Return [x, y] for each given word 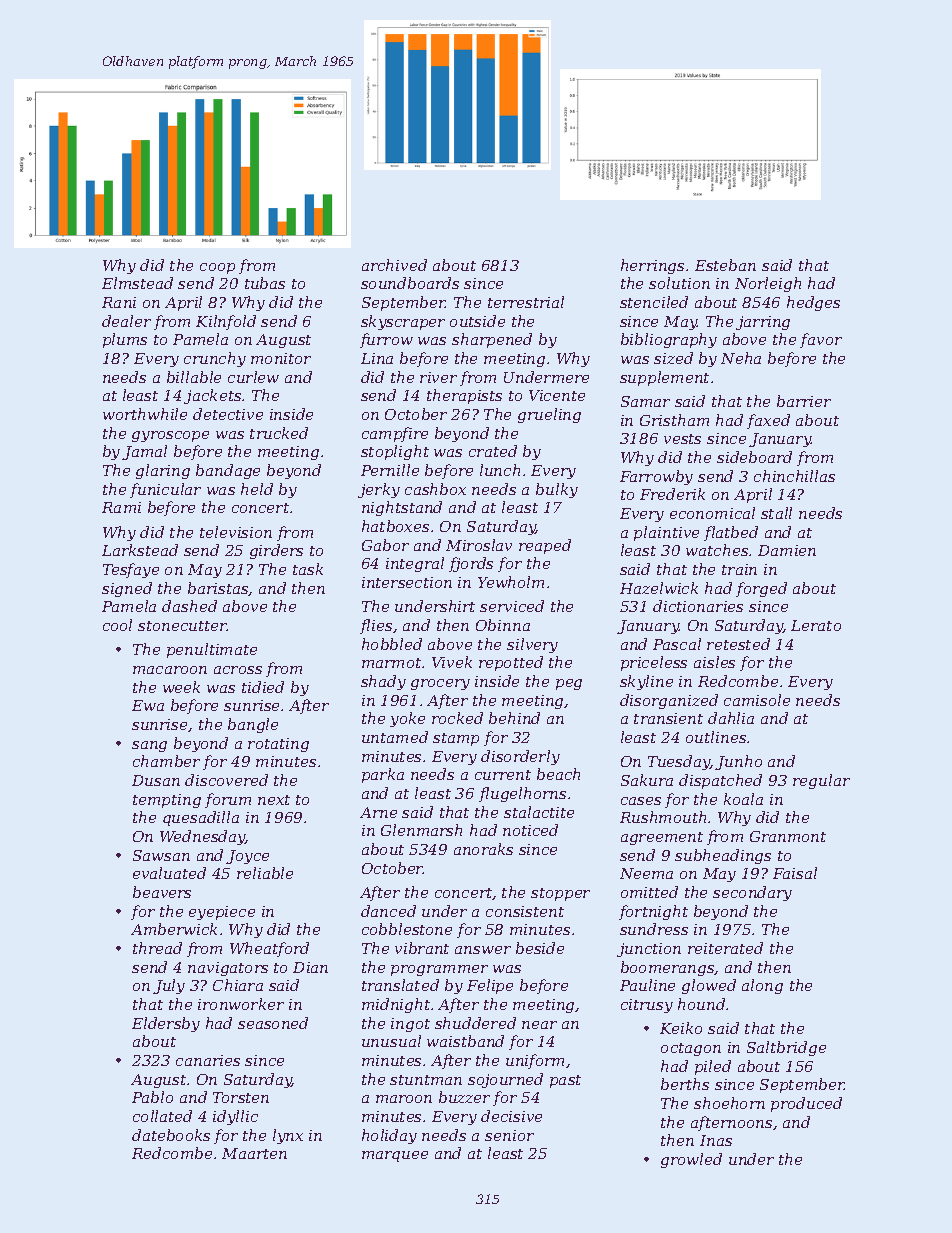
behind [514, 718]
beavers [162, 892]
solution [679, 283]
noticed [530, 830]
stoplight [395, 452]
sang [149, 746]
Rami [121, 507]
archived [394, 265]
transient [668, 718]
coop [217, 268]
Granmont [788, 836]
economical [712, 513]
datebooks [171, 1135]
